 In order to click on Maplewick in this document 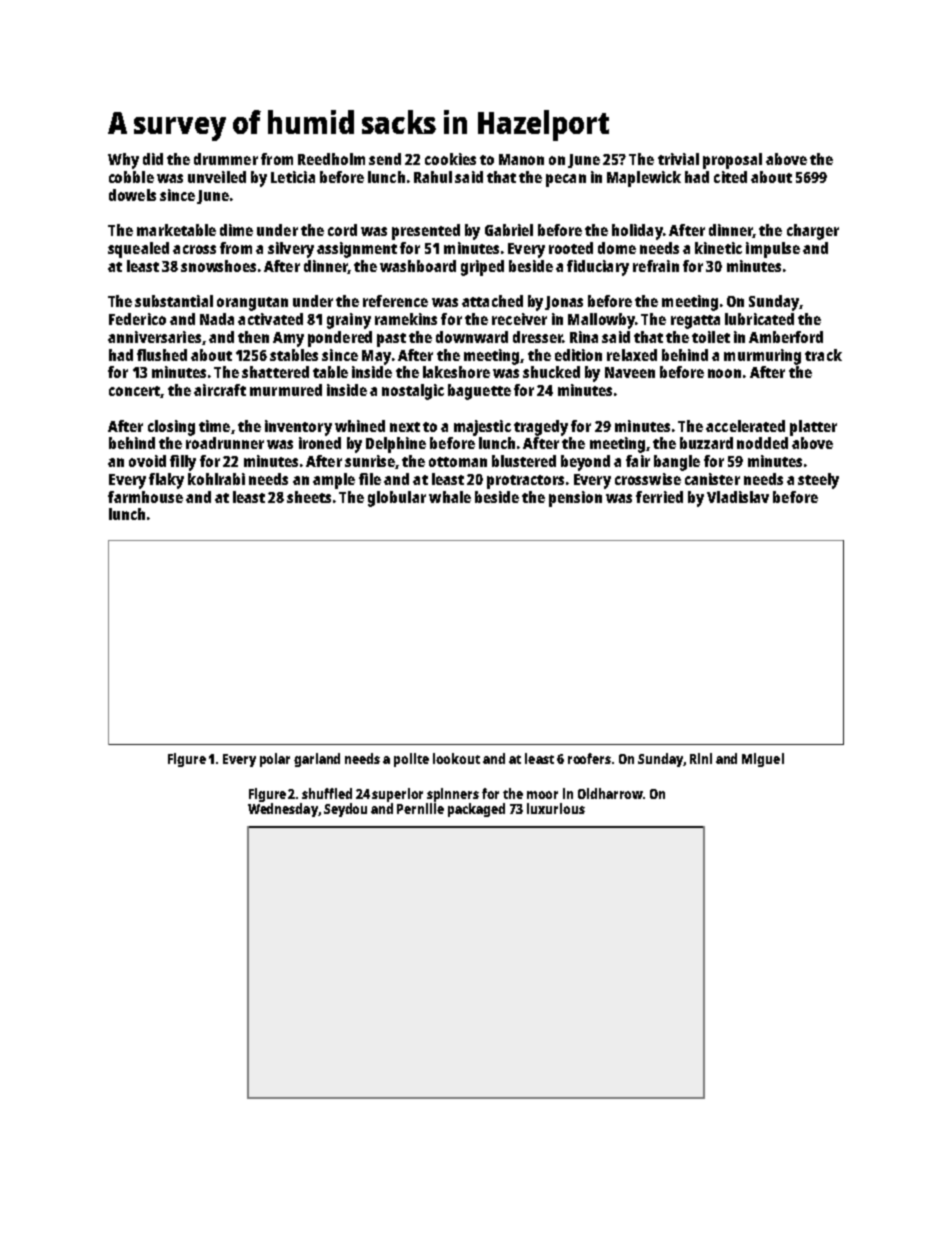, I will do `click(644, 179)`.
